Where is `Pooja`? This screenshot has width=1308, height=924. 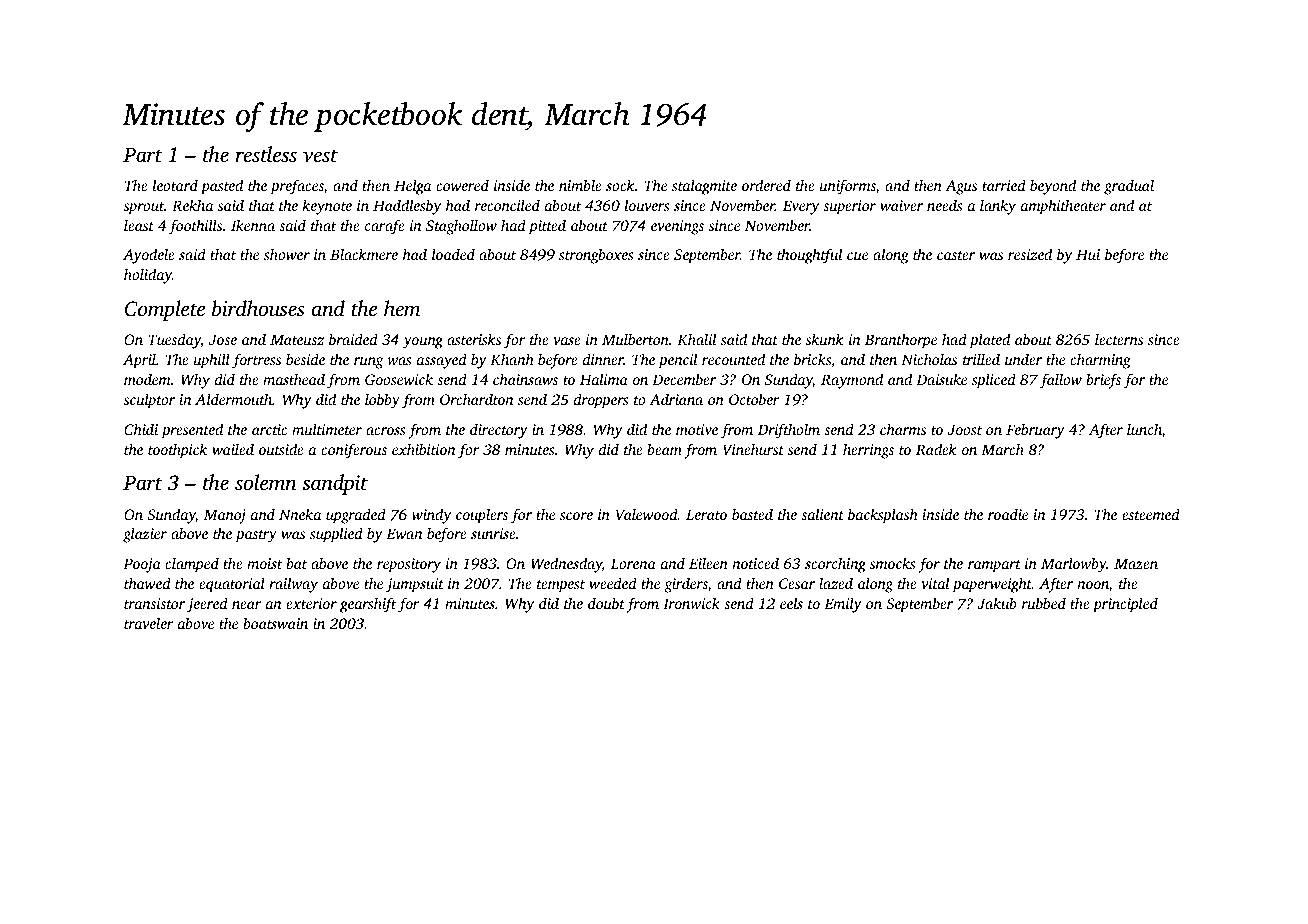
Pooja is located at coordinates (142, 565).
